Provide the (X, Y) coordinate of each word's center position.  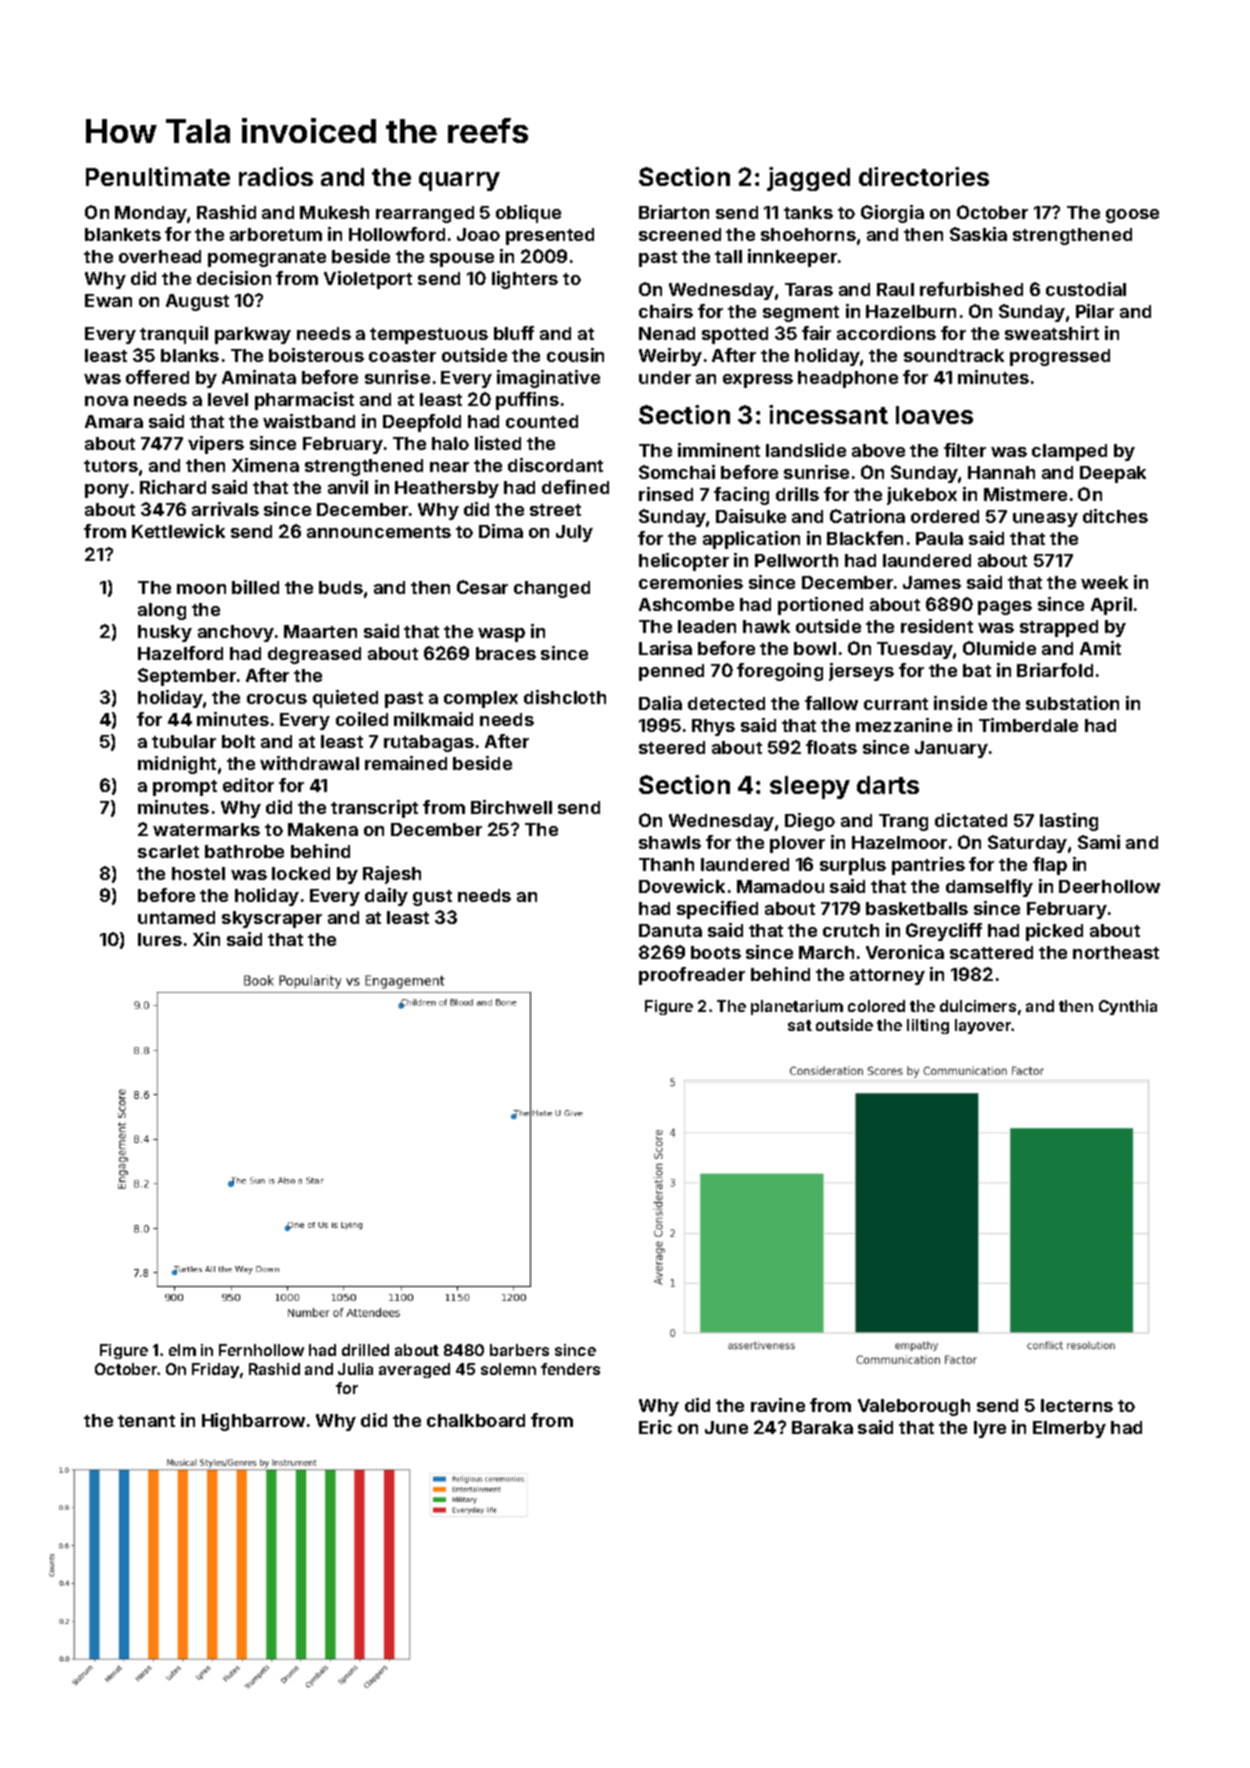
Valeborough (914, 1407)
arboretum (276, 234)
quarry (459, 181)
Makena (323, 829)
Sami (1099, 842)
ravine (778, 1405)
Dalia (660, 703)
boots (716, 952)
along (162, 611)
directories (924, 176)
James (932, 582)
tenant (146, 1421)
